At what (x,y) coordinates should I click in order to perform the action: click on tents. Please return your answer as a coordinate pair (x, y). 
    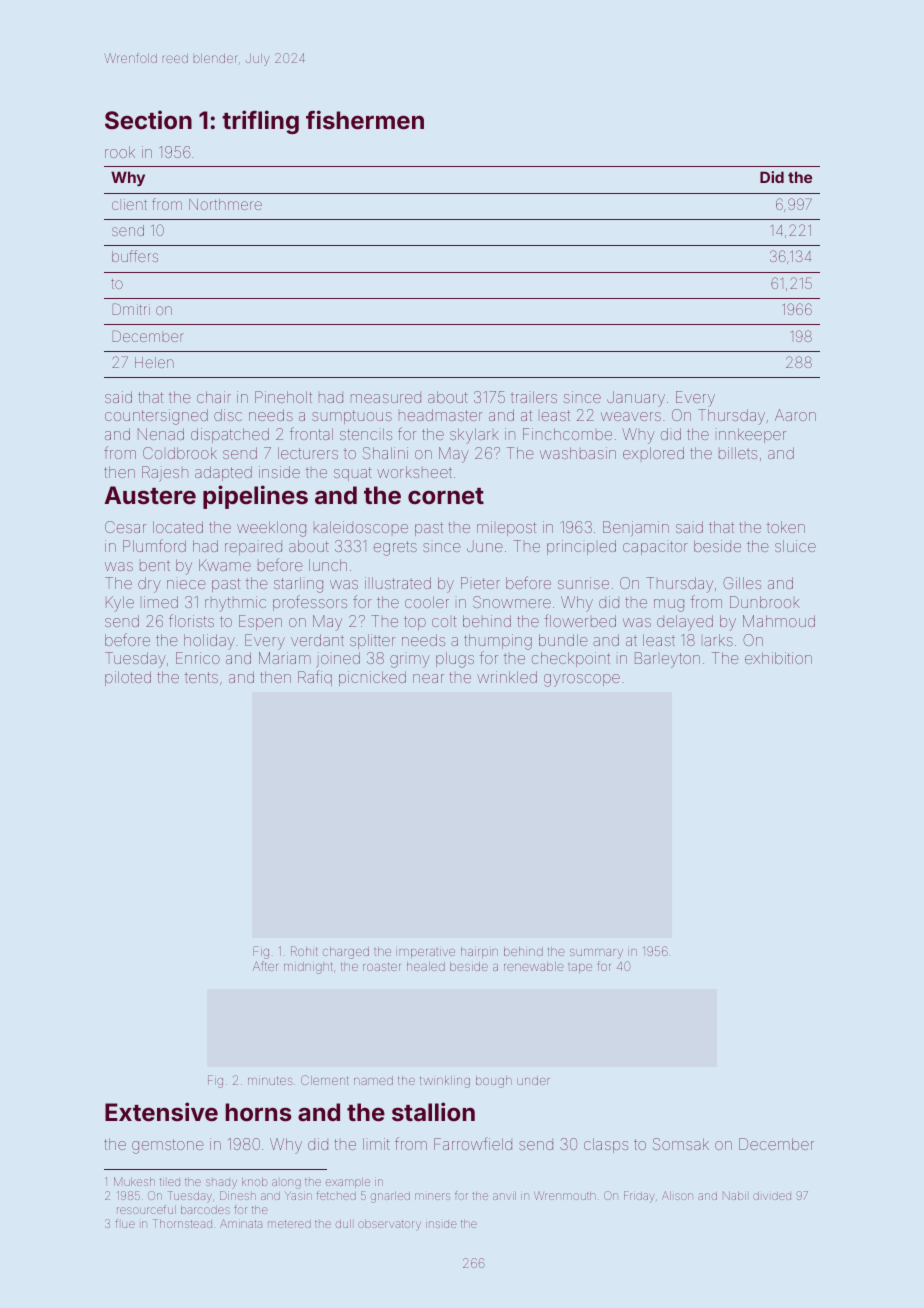
    Looking at the image, I should click on (201, 677).
